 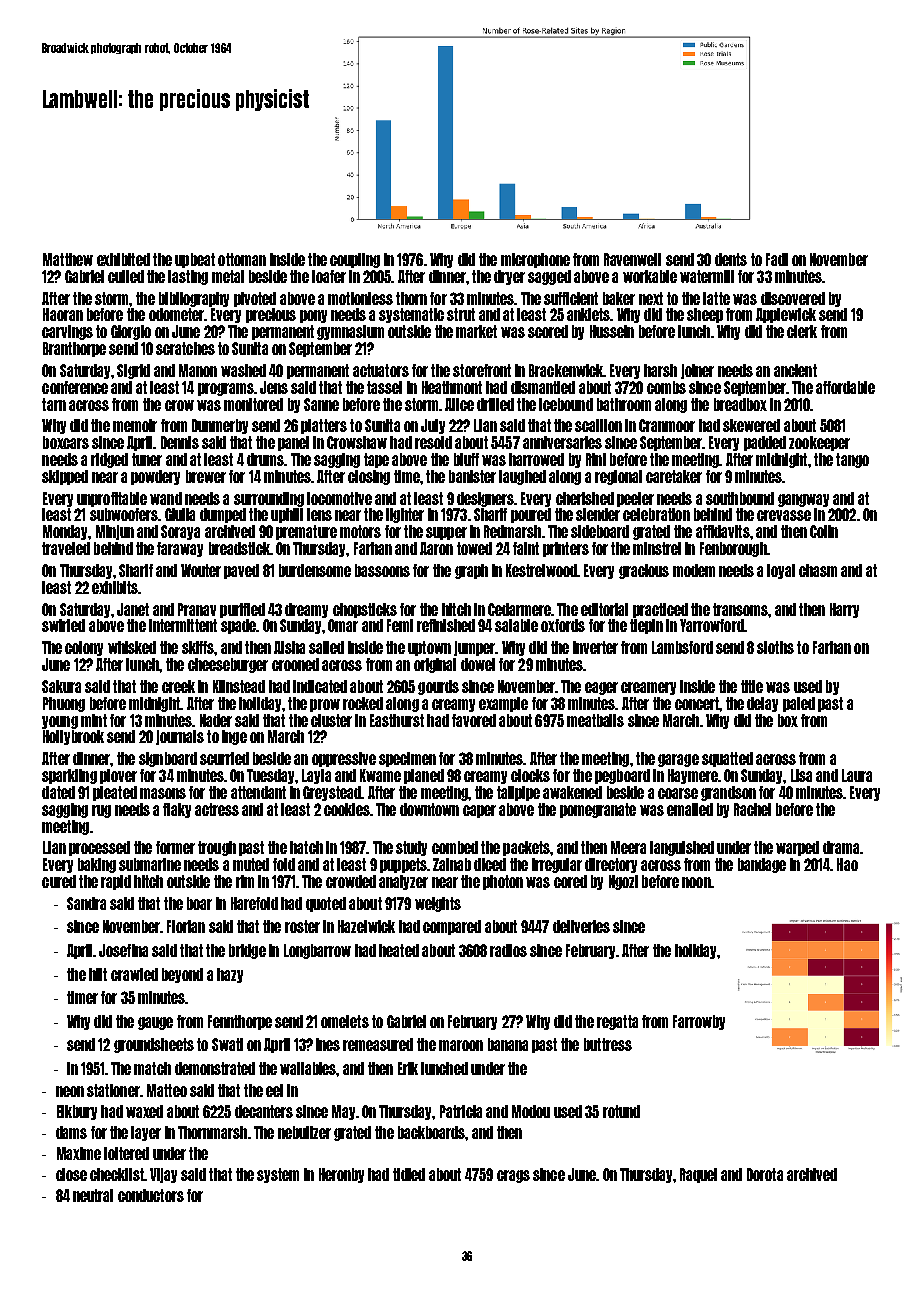 I want to click on Brackenwick, so click(x=566, y=370).
